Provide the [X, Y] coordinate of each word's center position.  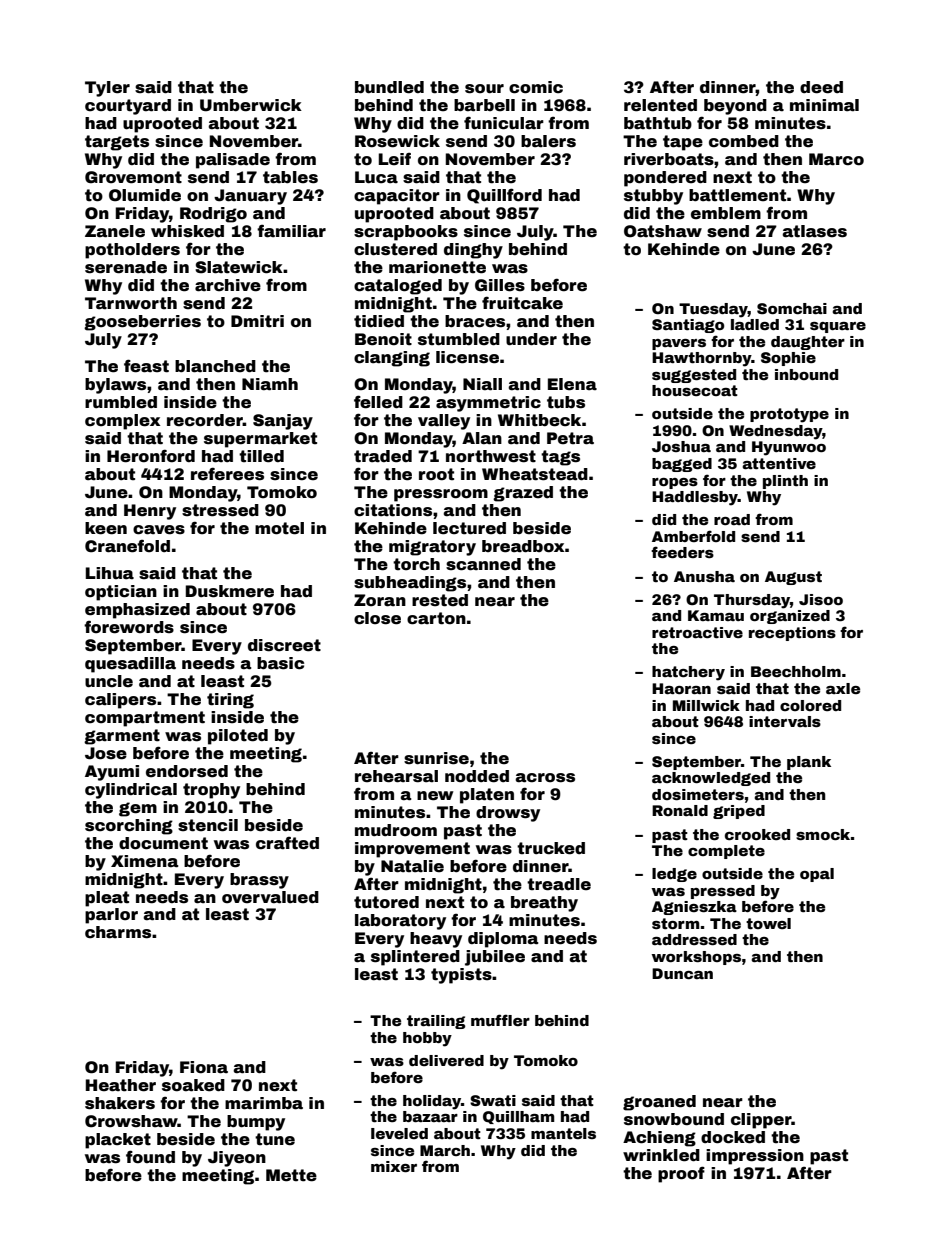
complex [122, 422]
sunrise [436, 758]
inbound [806, 374]
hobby [427, 1039]
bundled [389, 87]
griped [739, 812]
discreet [284, 645]
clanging [392, 359]
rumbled [121, 402]
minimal [824, 105]
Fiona [204, 1067]
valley [444, 422]
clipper [761, 1121]
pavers [679, 344]
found [150, 1157]
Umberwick [251, 105]
